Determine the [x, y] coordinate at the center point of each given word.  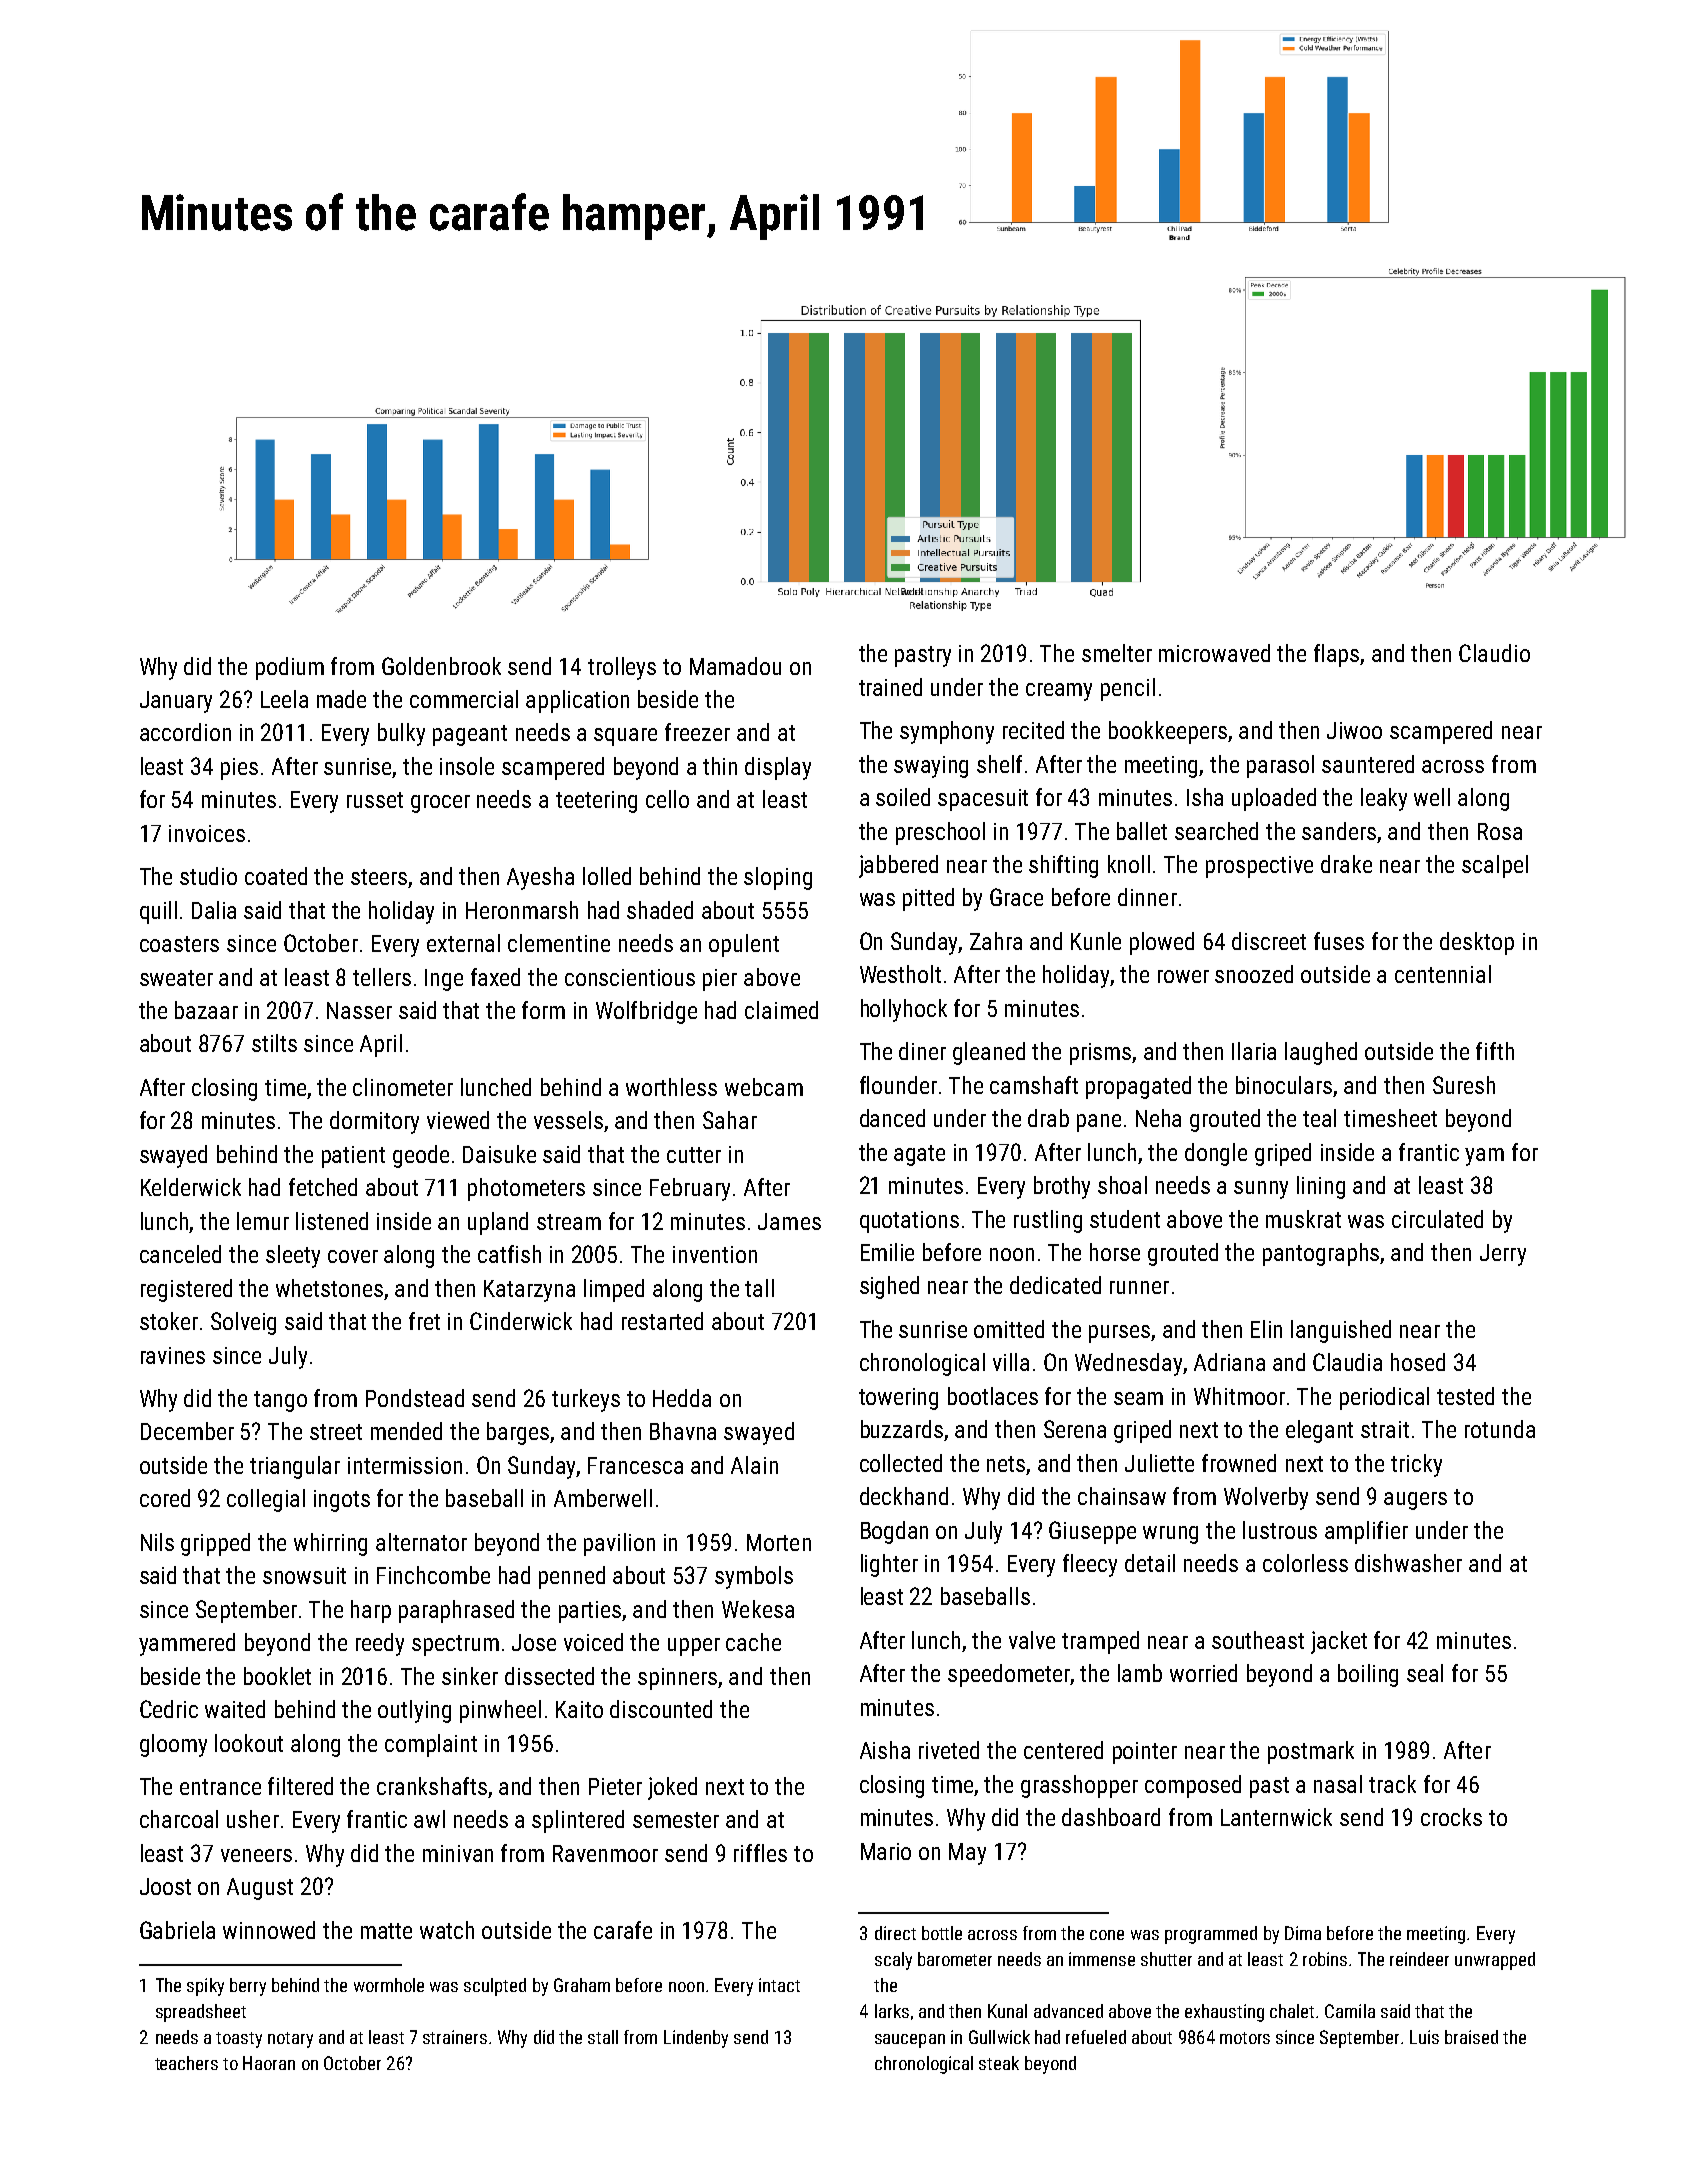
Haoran [269, 2063]
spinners [678, 1679]
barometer [955, 1959]
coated [276, 876]
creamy [1059, 692]
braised [1471, 2037]
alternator [421, 1542]
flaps [1337, 655]
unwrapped [1495, 1961]
